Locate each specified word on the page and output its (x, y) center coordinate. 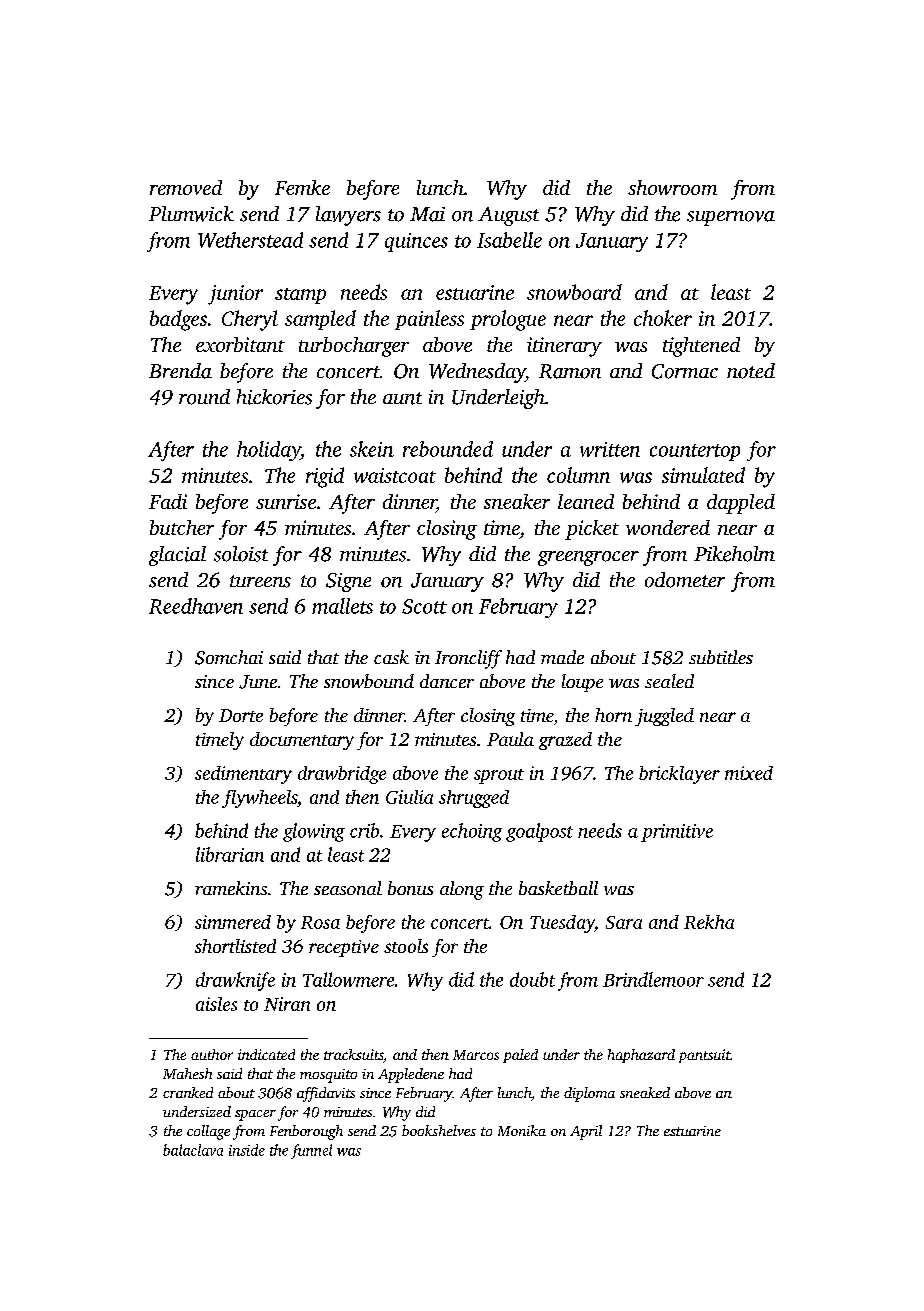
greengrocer (588, 558)
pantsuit (704, 1056)
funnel (311, 1151)
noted (751, 371)
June (258, 682)
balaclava (193, 1150)
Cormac (685, 371)
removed (186, 187)
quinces (416, 242)
